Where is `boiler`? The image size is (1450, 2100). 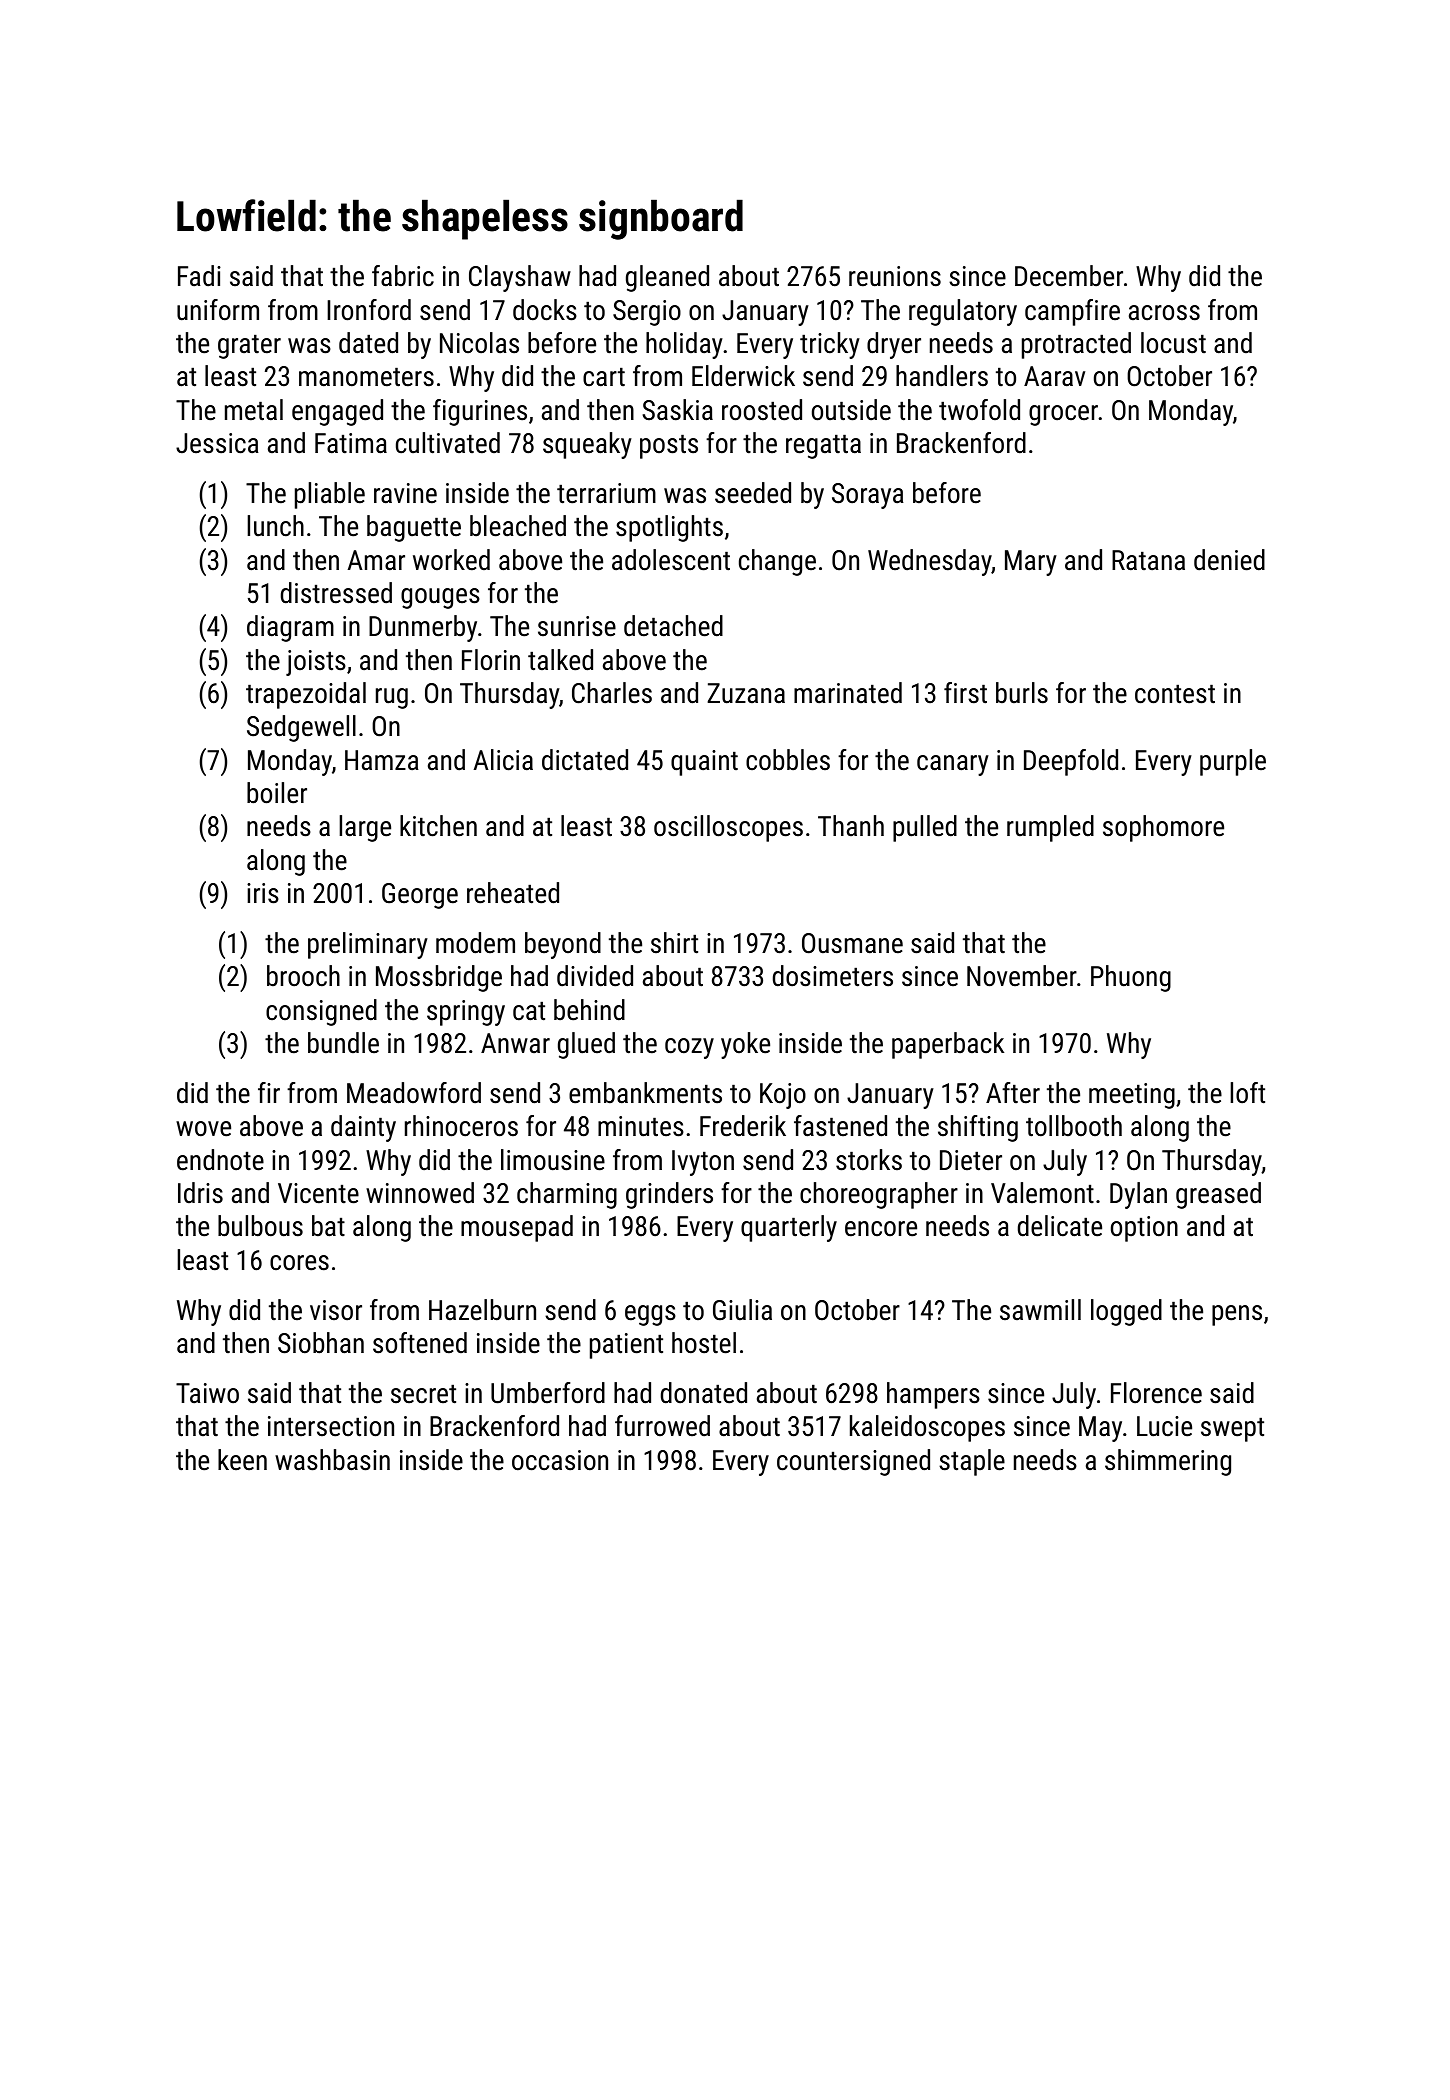 boiler is located at coordinates (277, 793).
